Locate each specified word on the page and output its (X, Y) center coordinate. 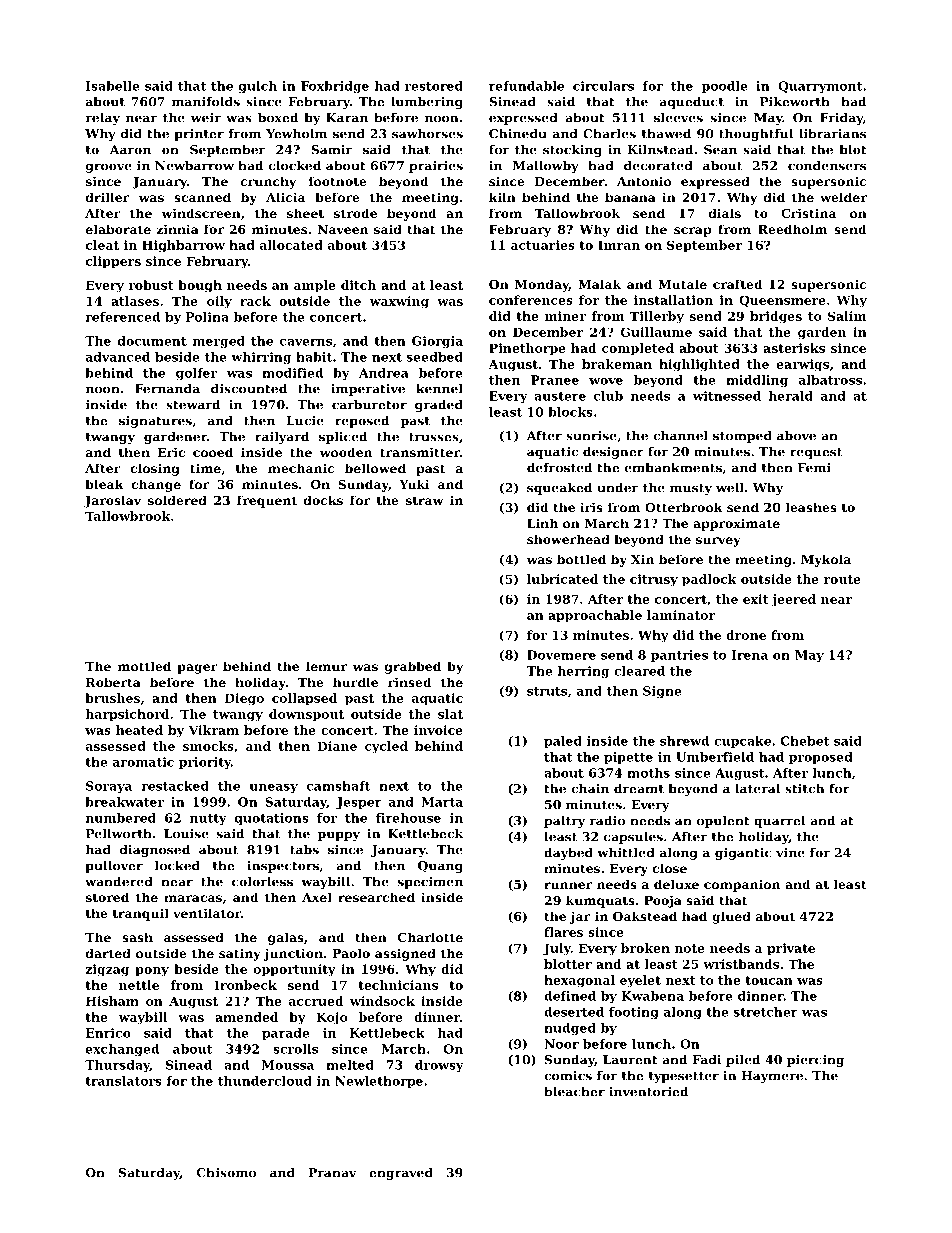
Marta (442, 802)
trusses (434, 437)
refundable (526, 86)
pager (197, 669)
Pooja (663, 901)
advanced (118, 357)
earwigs (803, 365)
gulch (258, 87)
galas (286, 938)
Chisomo (226, 1173)
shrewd (684, 741)
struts (547, 691)
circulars (603, 86)
